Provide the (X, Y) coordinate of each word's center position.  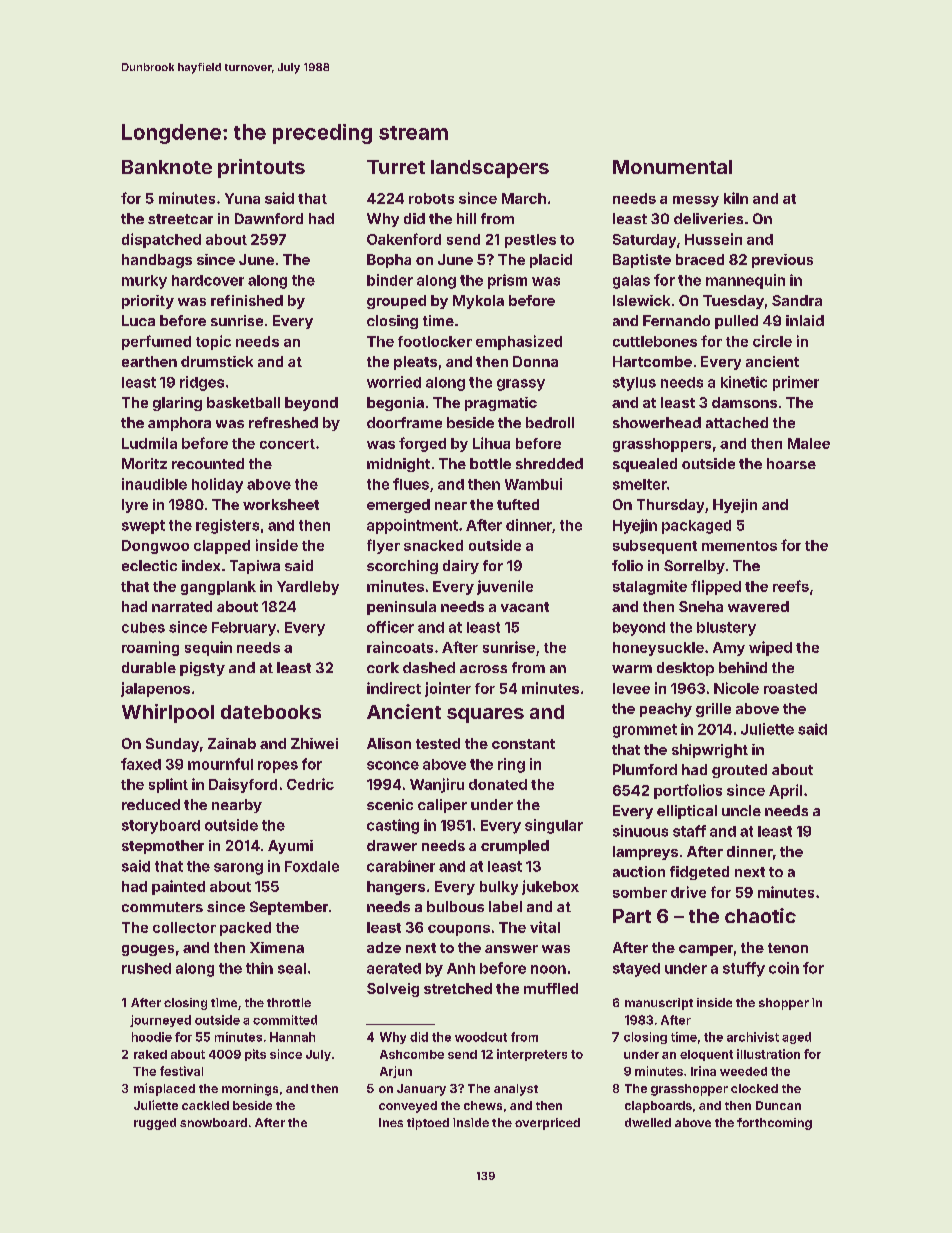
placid (551, 261)
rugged (155, 1124)
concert (287, 444)
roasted (790, 688)
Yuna (242, 198)
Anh (461, 968)
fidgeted (699, 873)
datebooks (271, 712)
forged (422, 444)
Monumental (672, 167)
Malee (809, 443)
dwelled (648, 1122)
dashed (429, 667)
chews (483, 1105)
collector (184, 927)
